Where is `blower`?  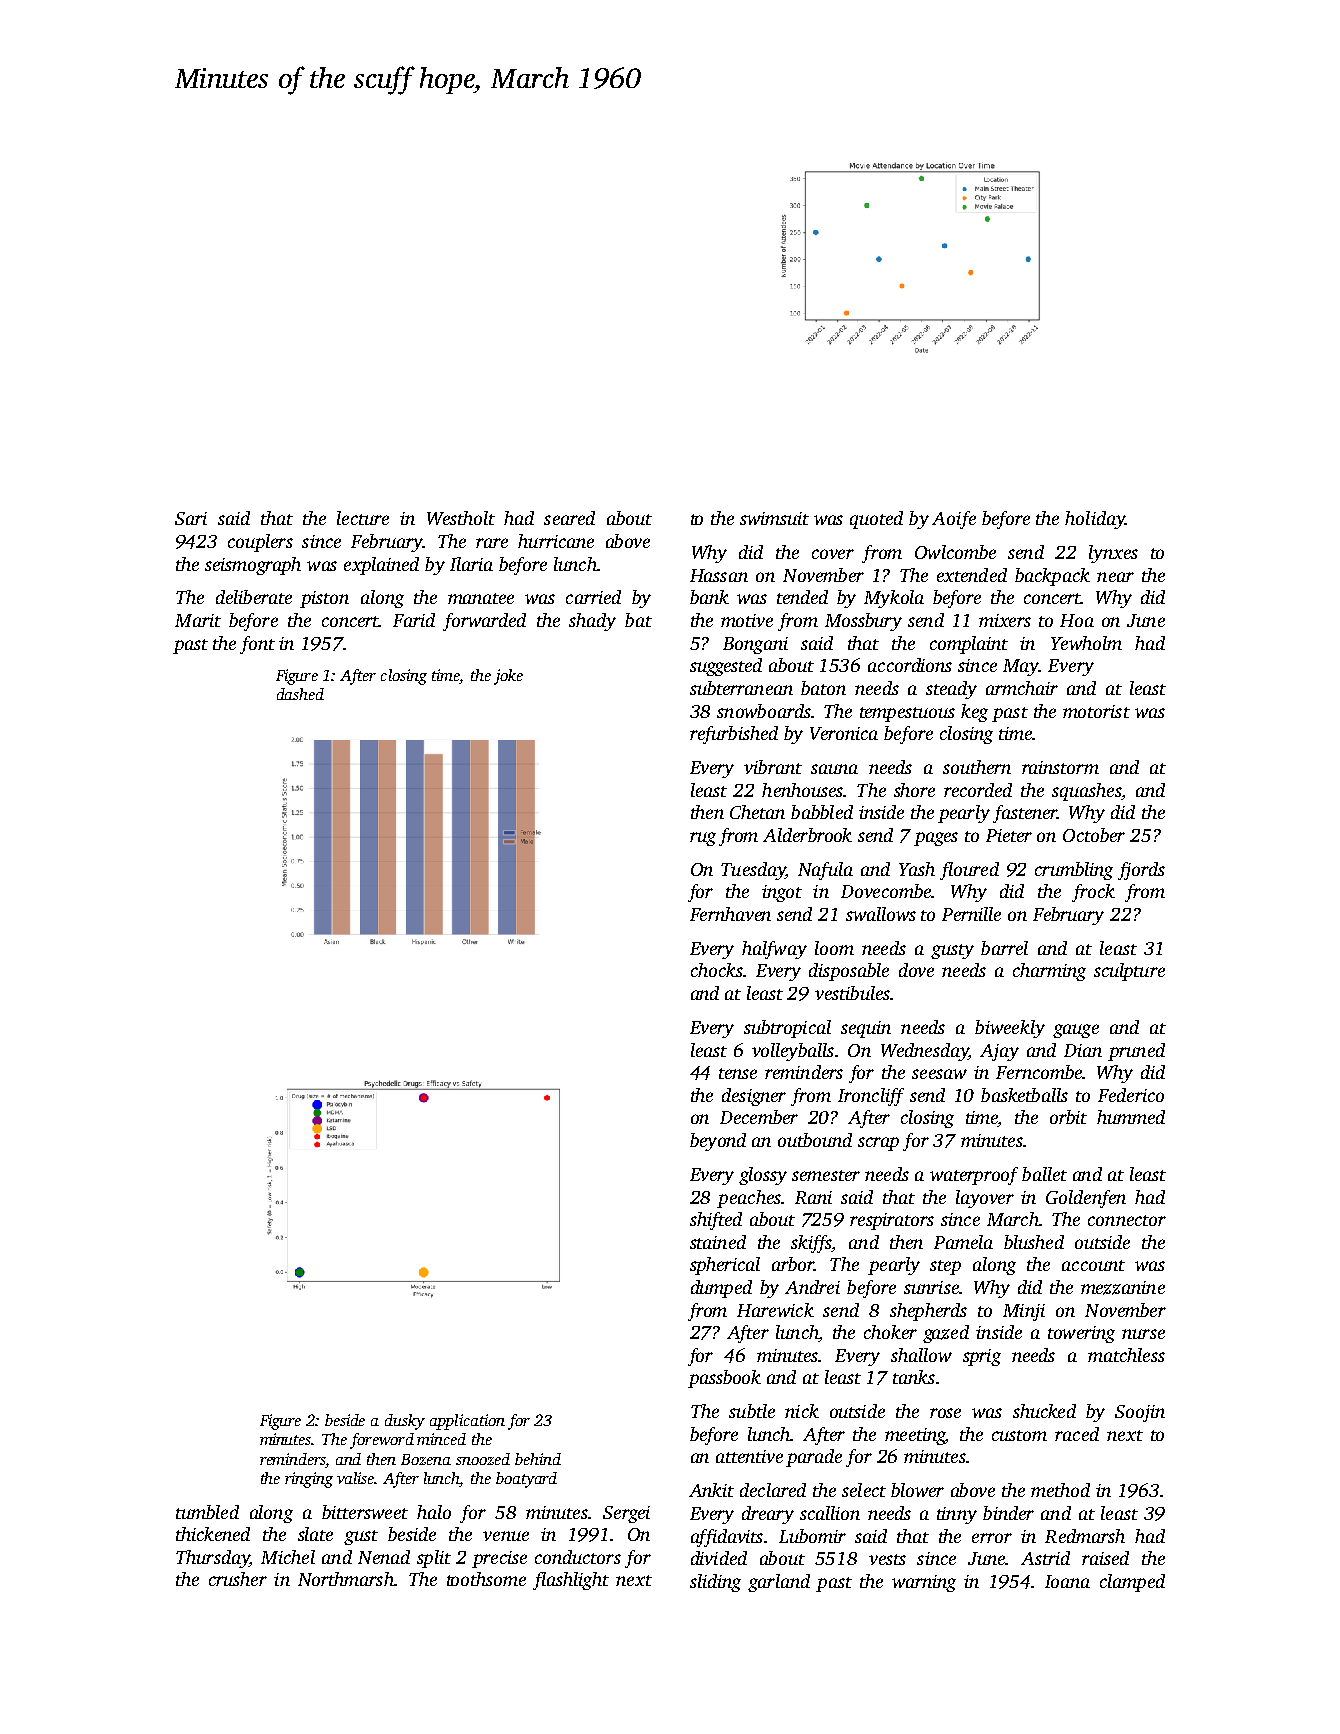 blower is located at coordinates (917, 1490).
